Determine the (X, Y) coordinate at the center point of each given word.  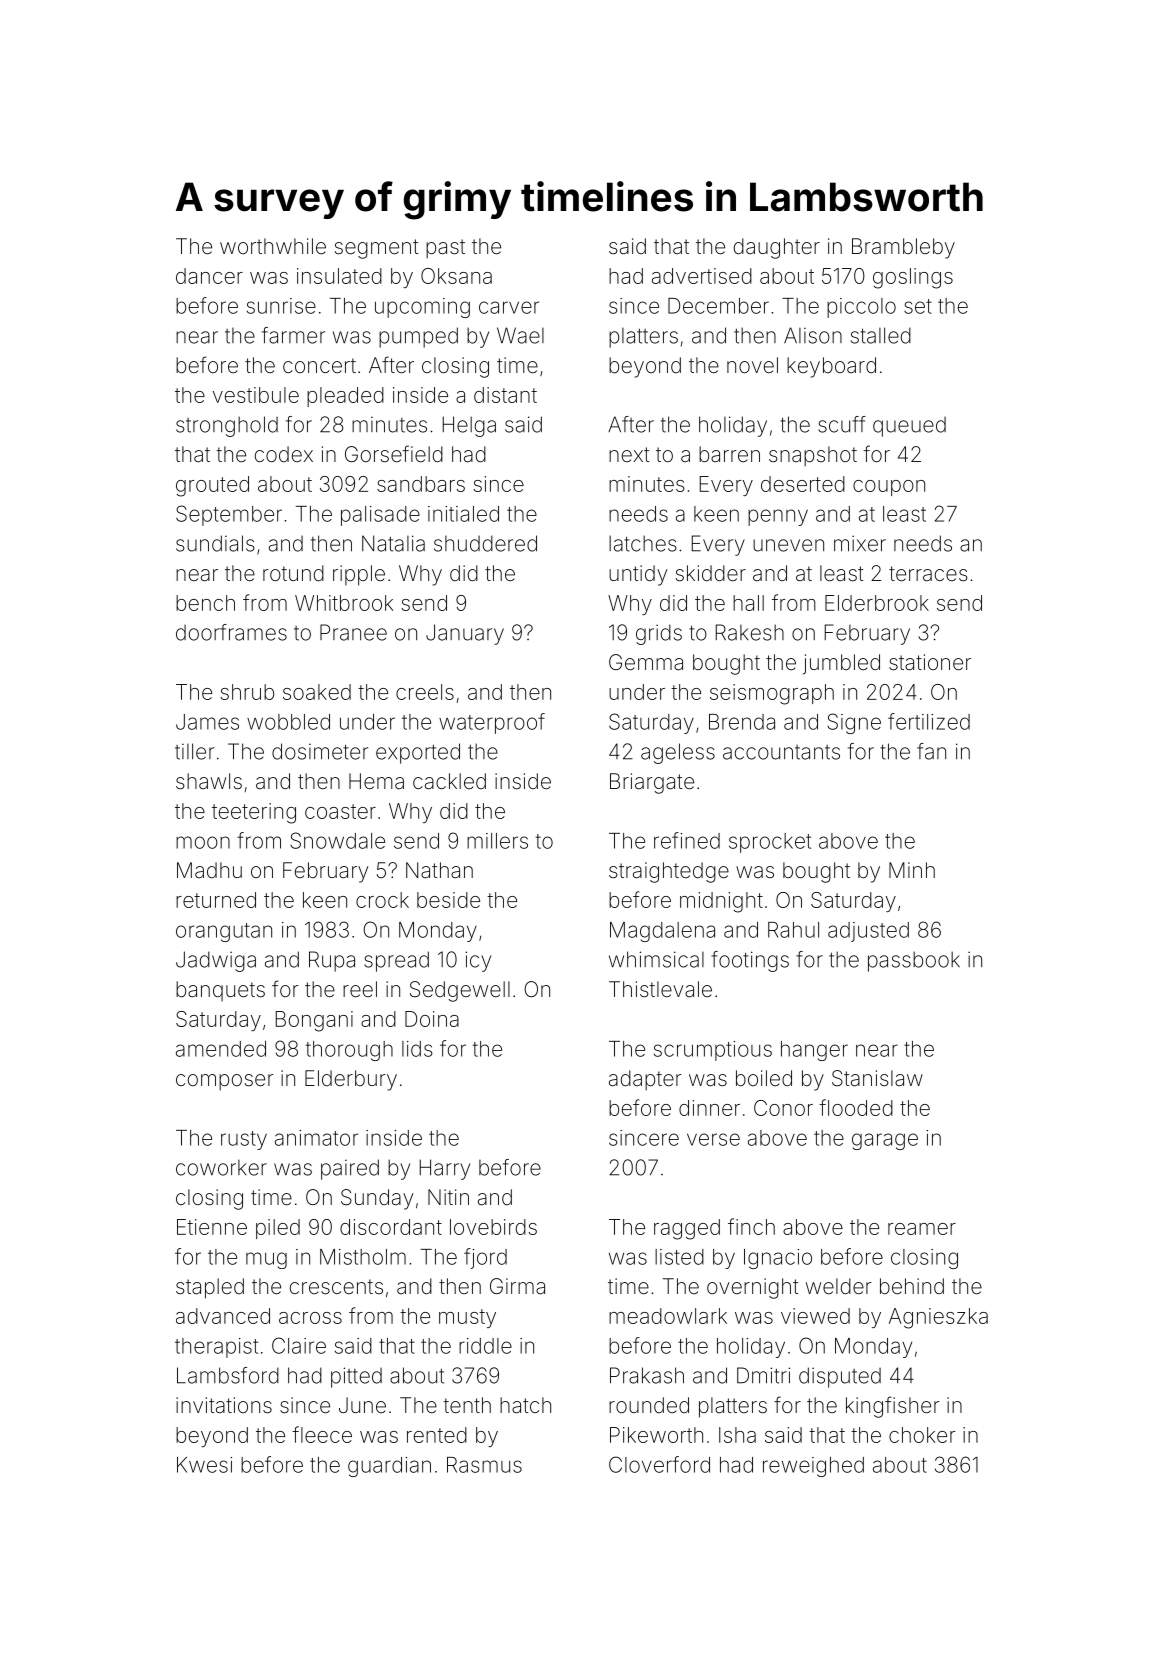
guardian (389, 1467)
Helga (469, 426)
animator (316, 1138)
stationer (930, 662)
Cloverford (659, 1464)
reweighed (813, 1467)
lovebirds (493, 1227)
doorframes (231, 632)
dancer (209, 276)
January (465, 634)
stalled (881, 335)
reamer (922, 1229)
